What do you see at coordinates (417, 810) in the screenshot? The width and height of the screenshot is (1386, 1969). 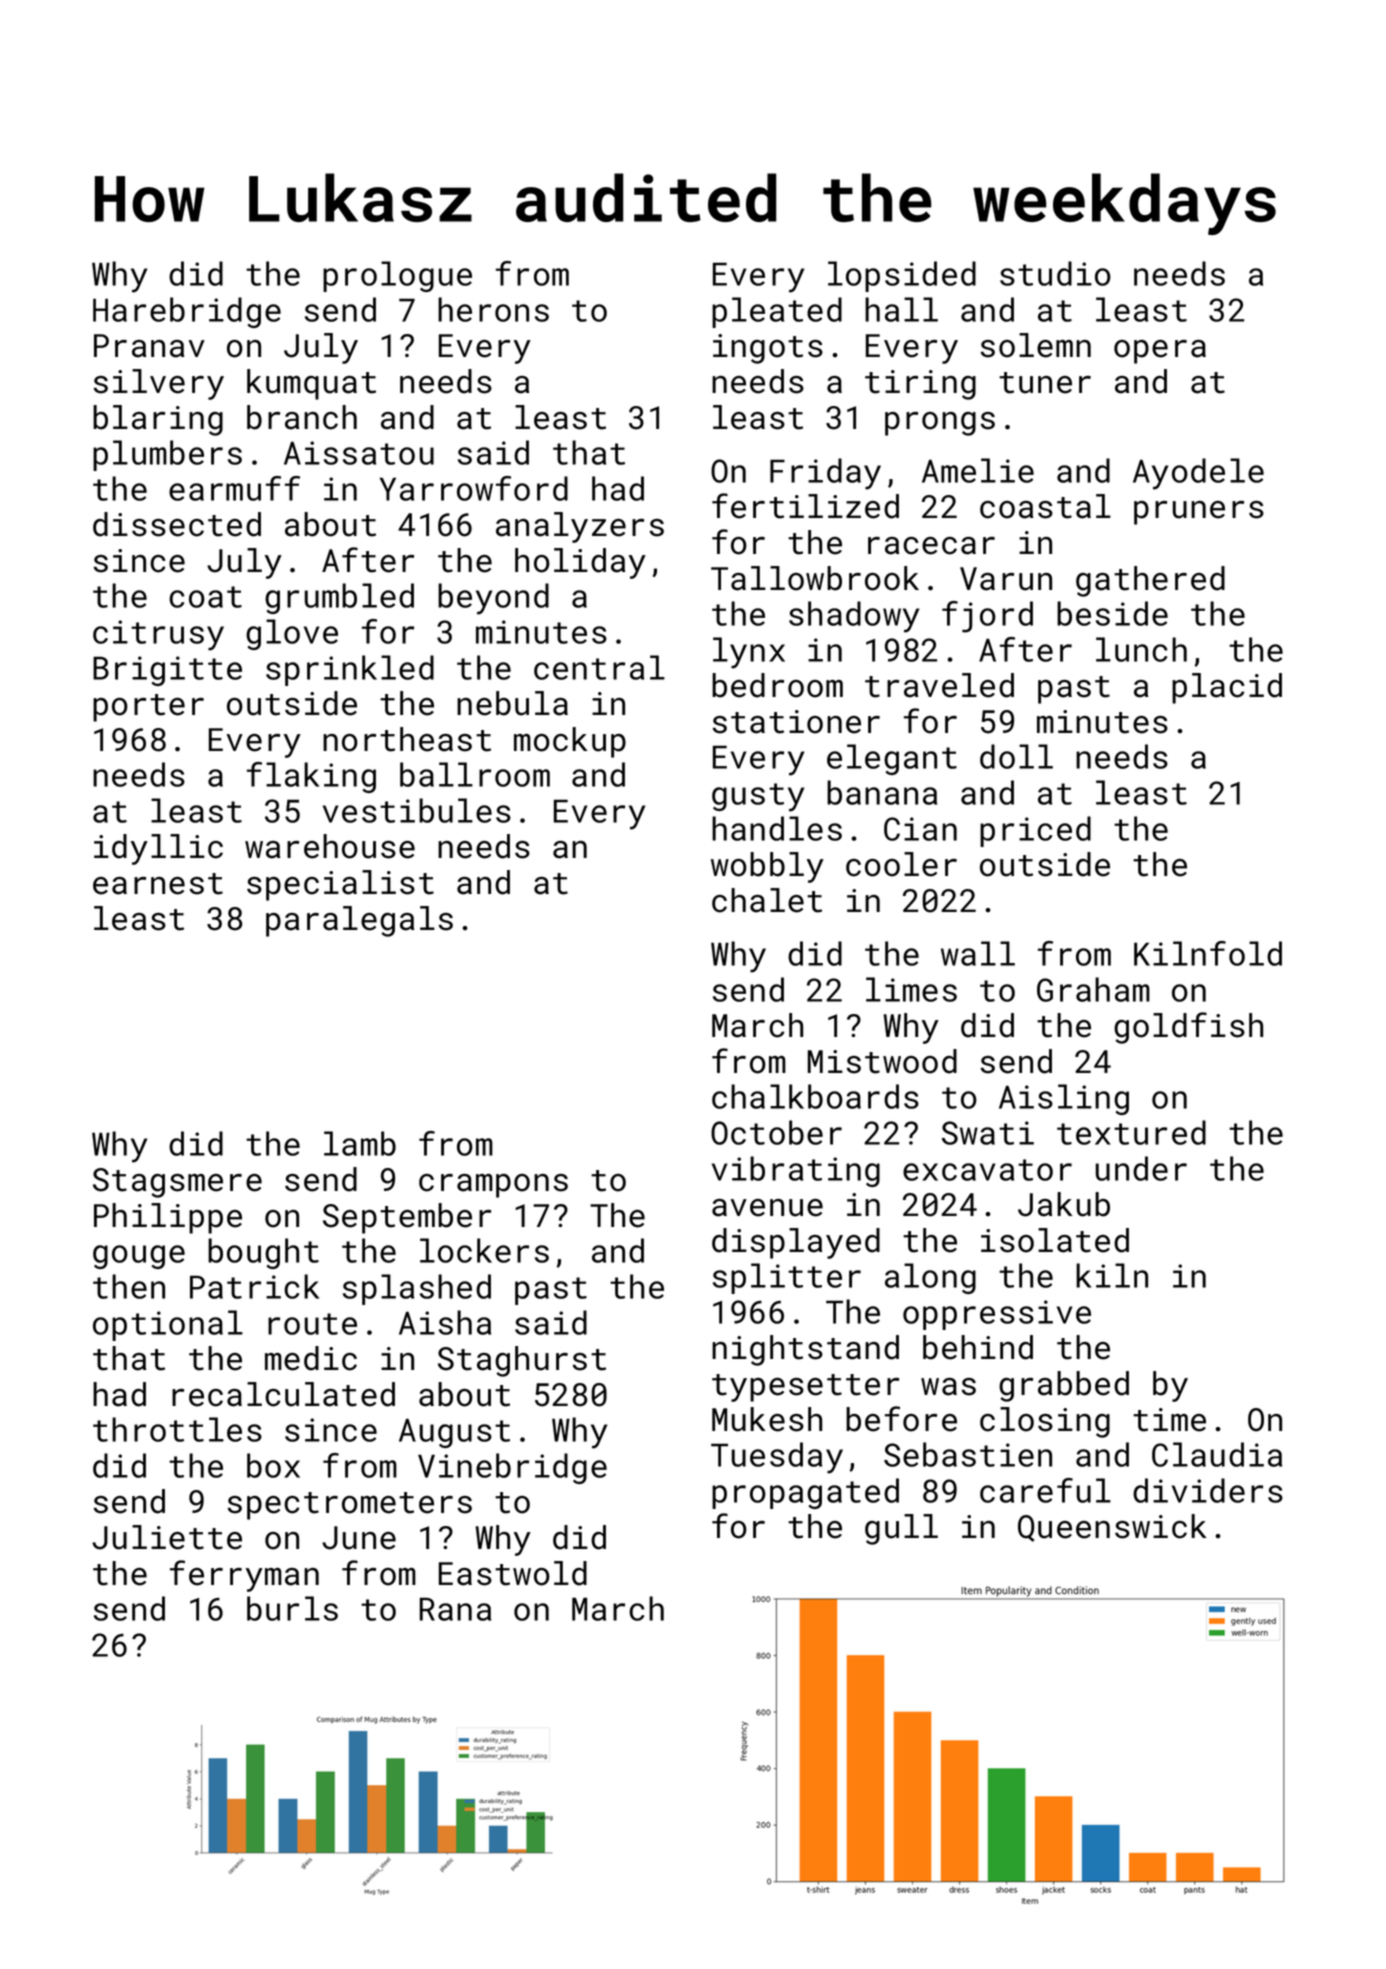 I see `vestibules` at bounding box center [417, 810].
